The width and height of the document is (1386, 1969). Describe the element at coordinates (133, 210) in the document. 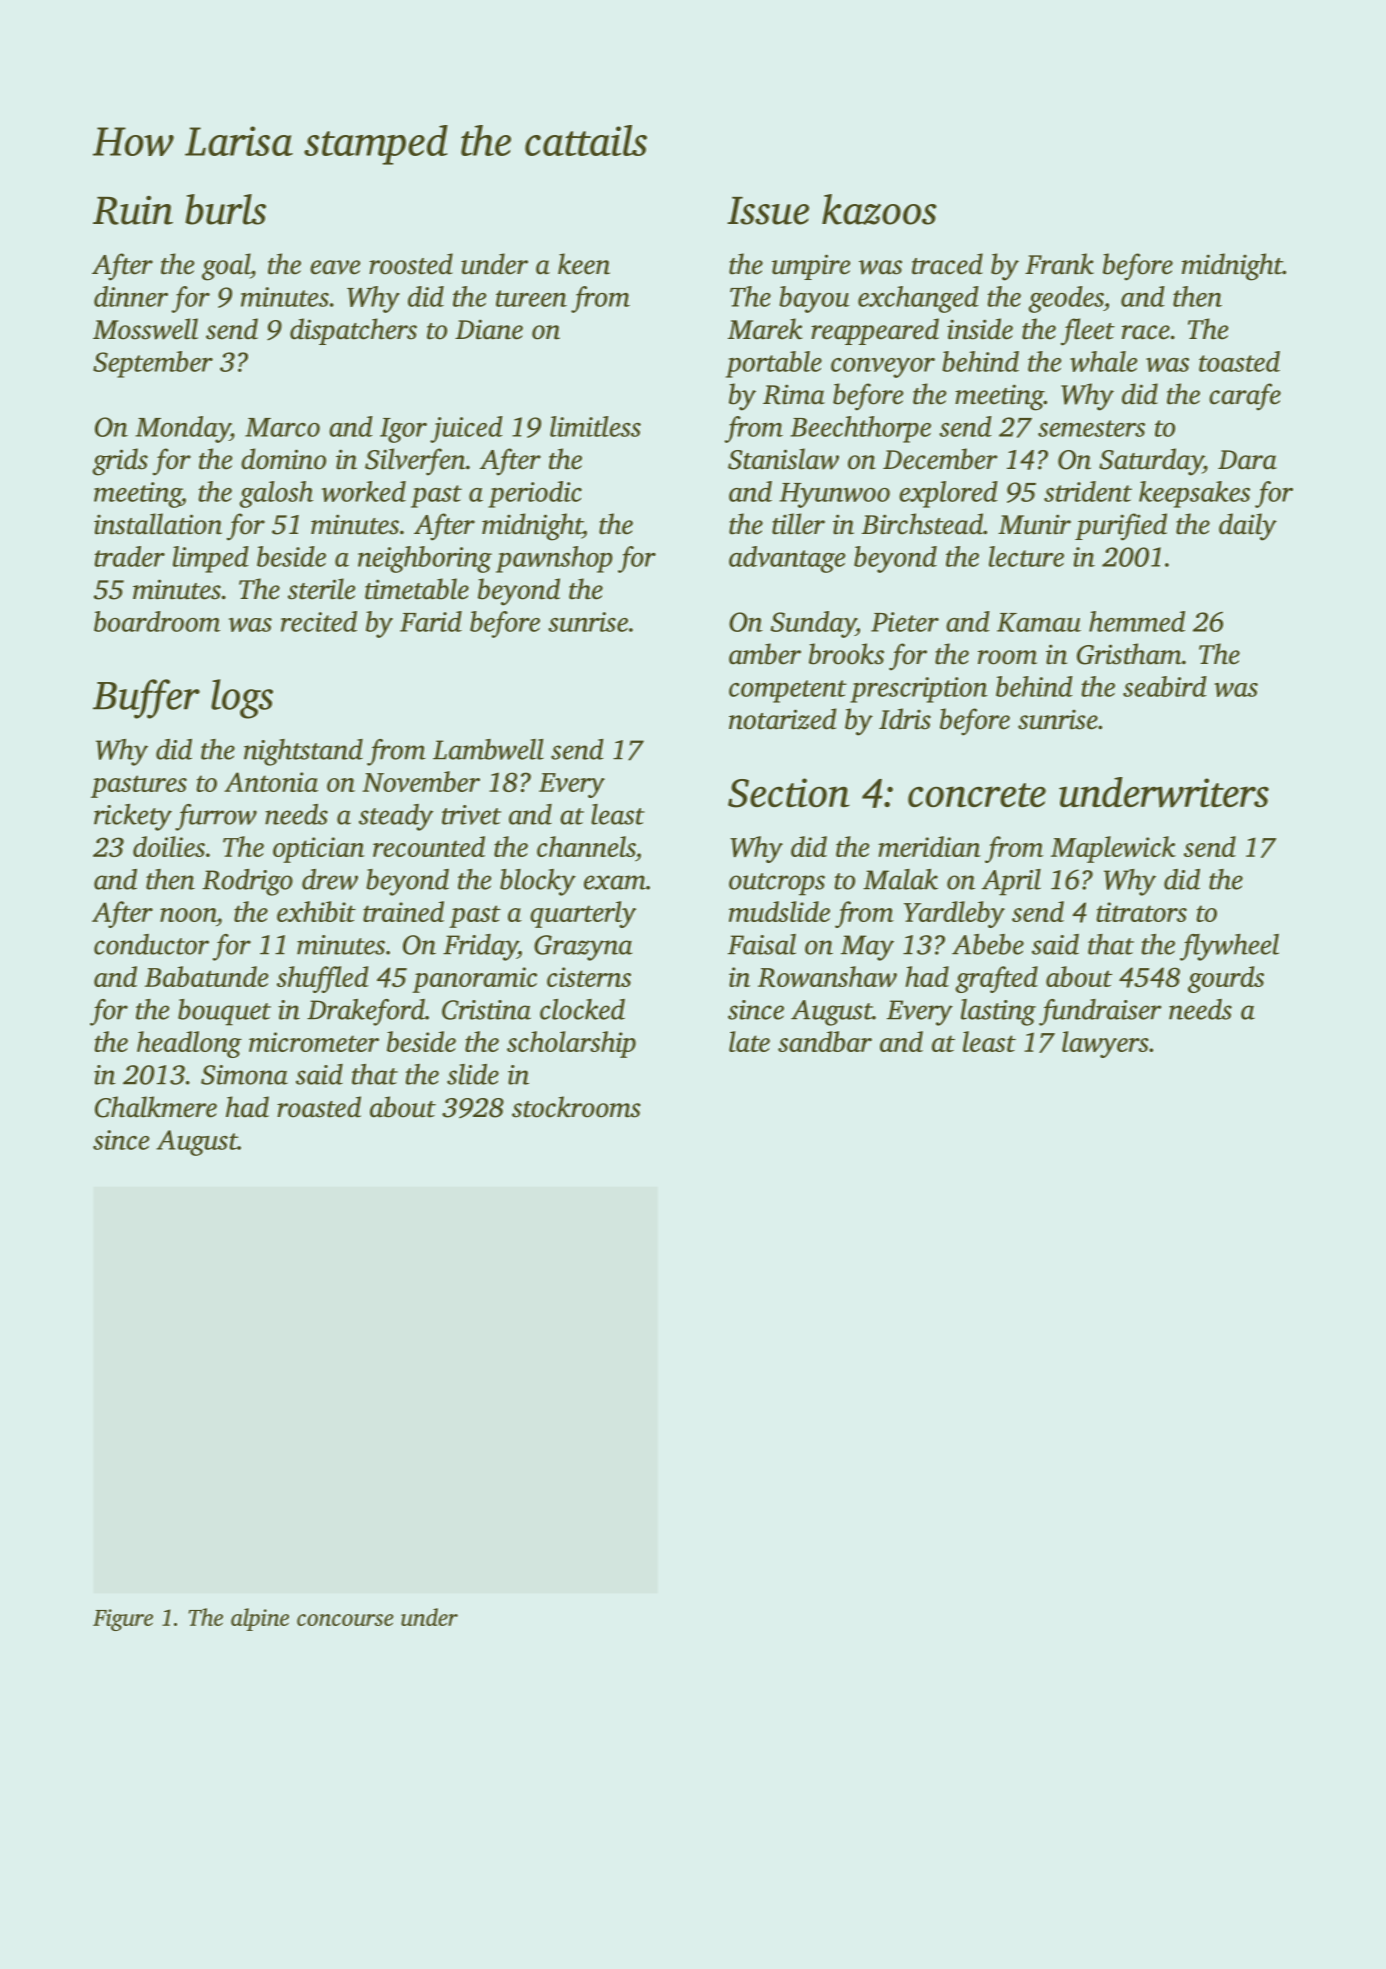

I see `Ruin` at that location.
